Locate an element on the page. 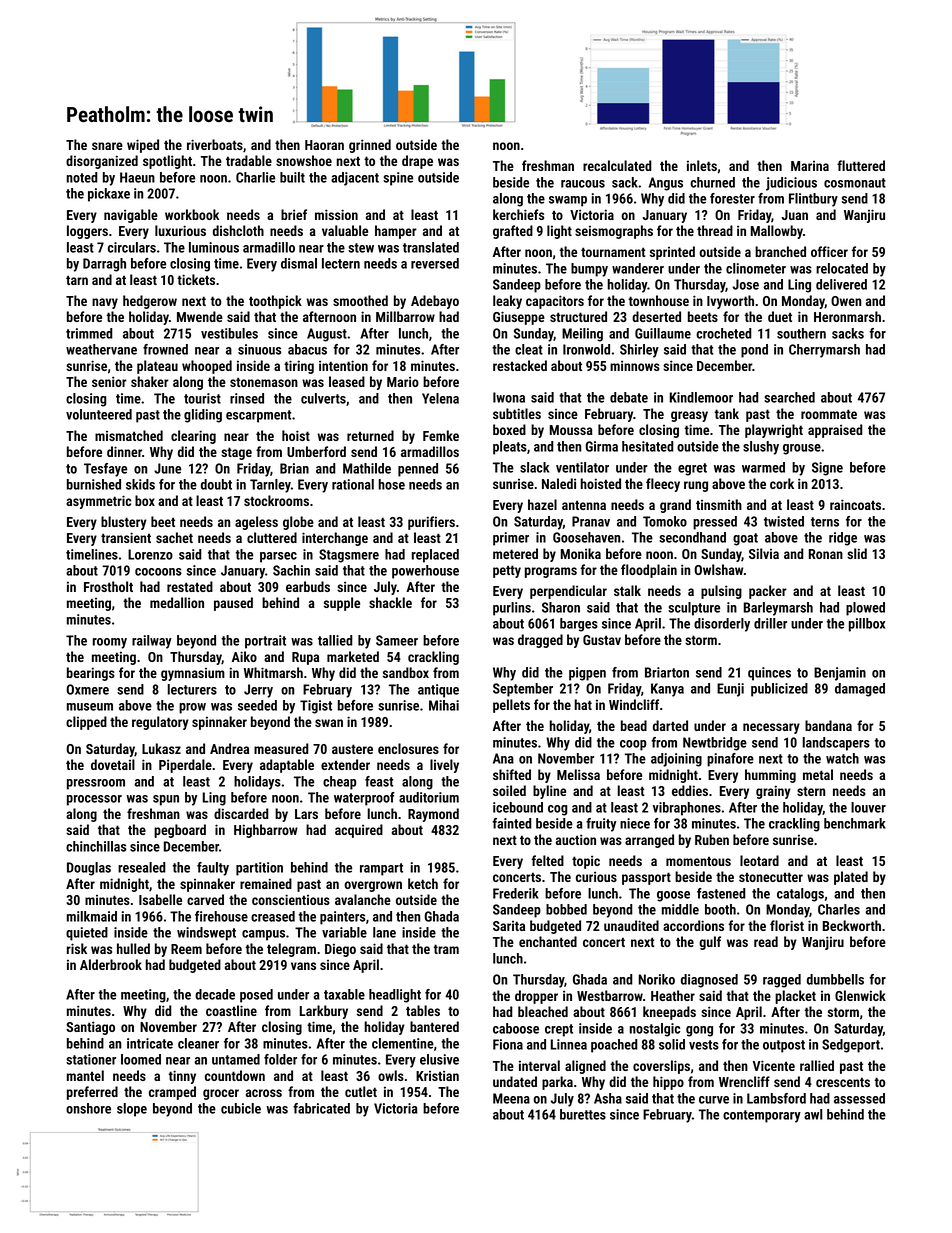 The height and width of the image is (1233, 952). dovetail is located at coordinates (113, 764).
